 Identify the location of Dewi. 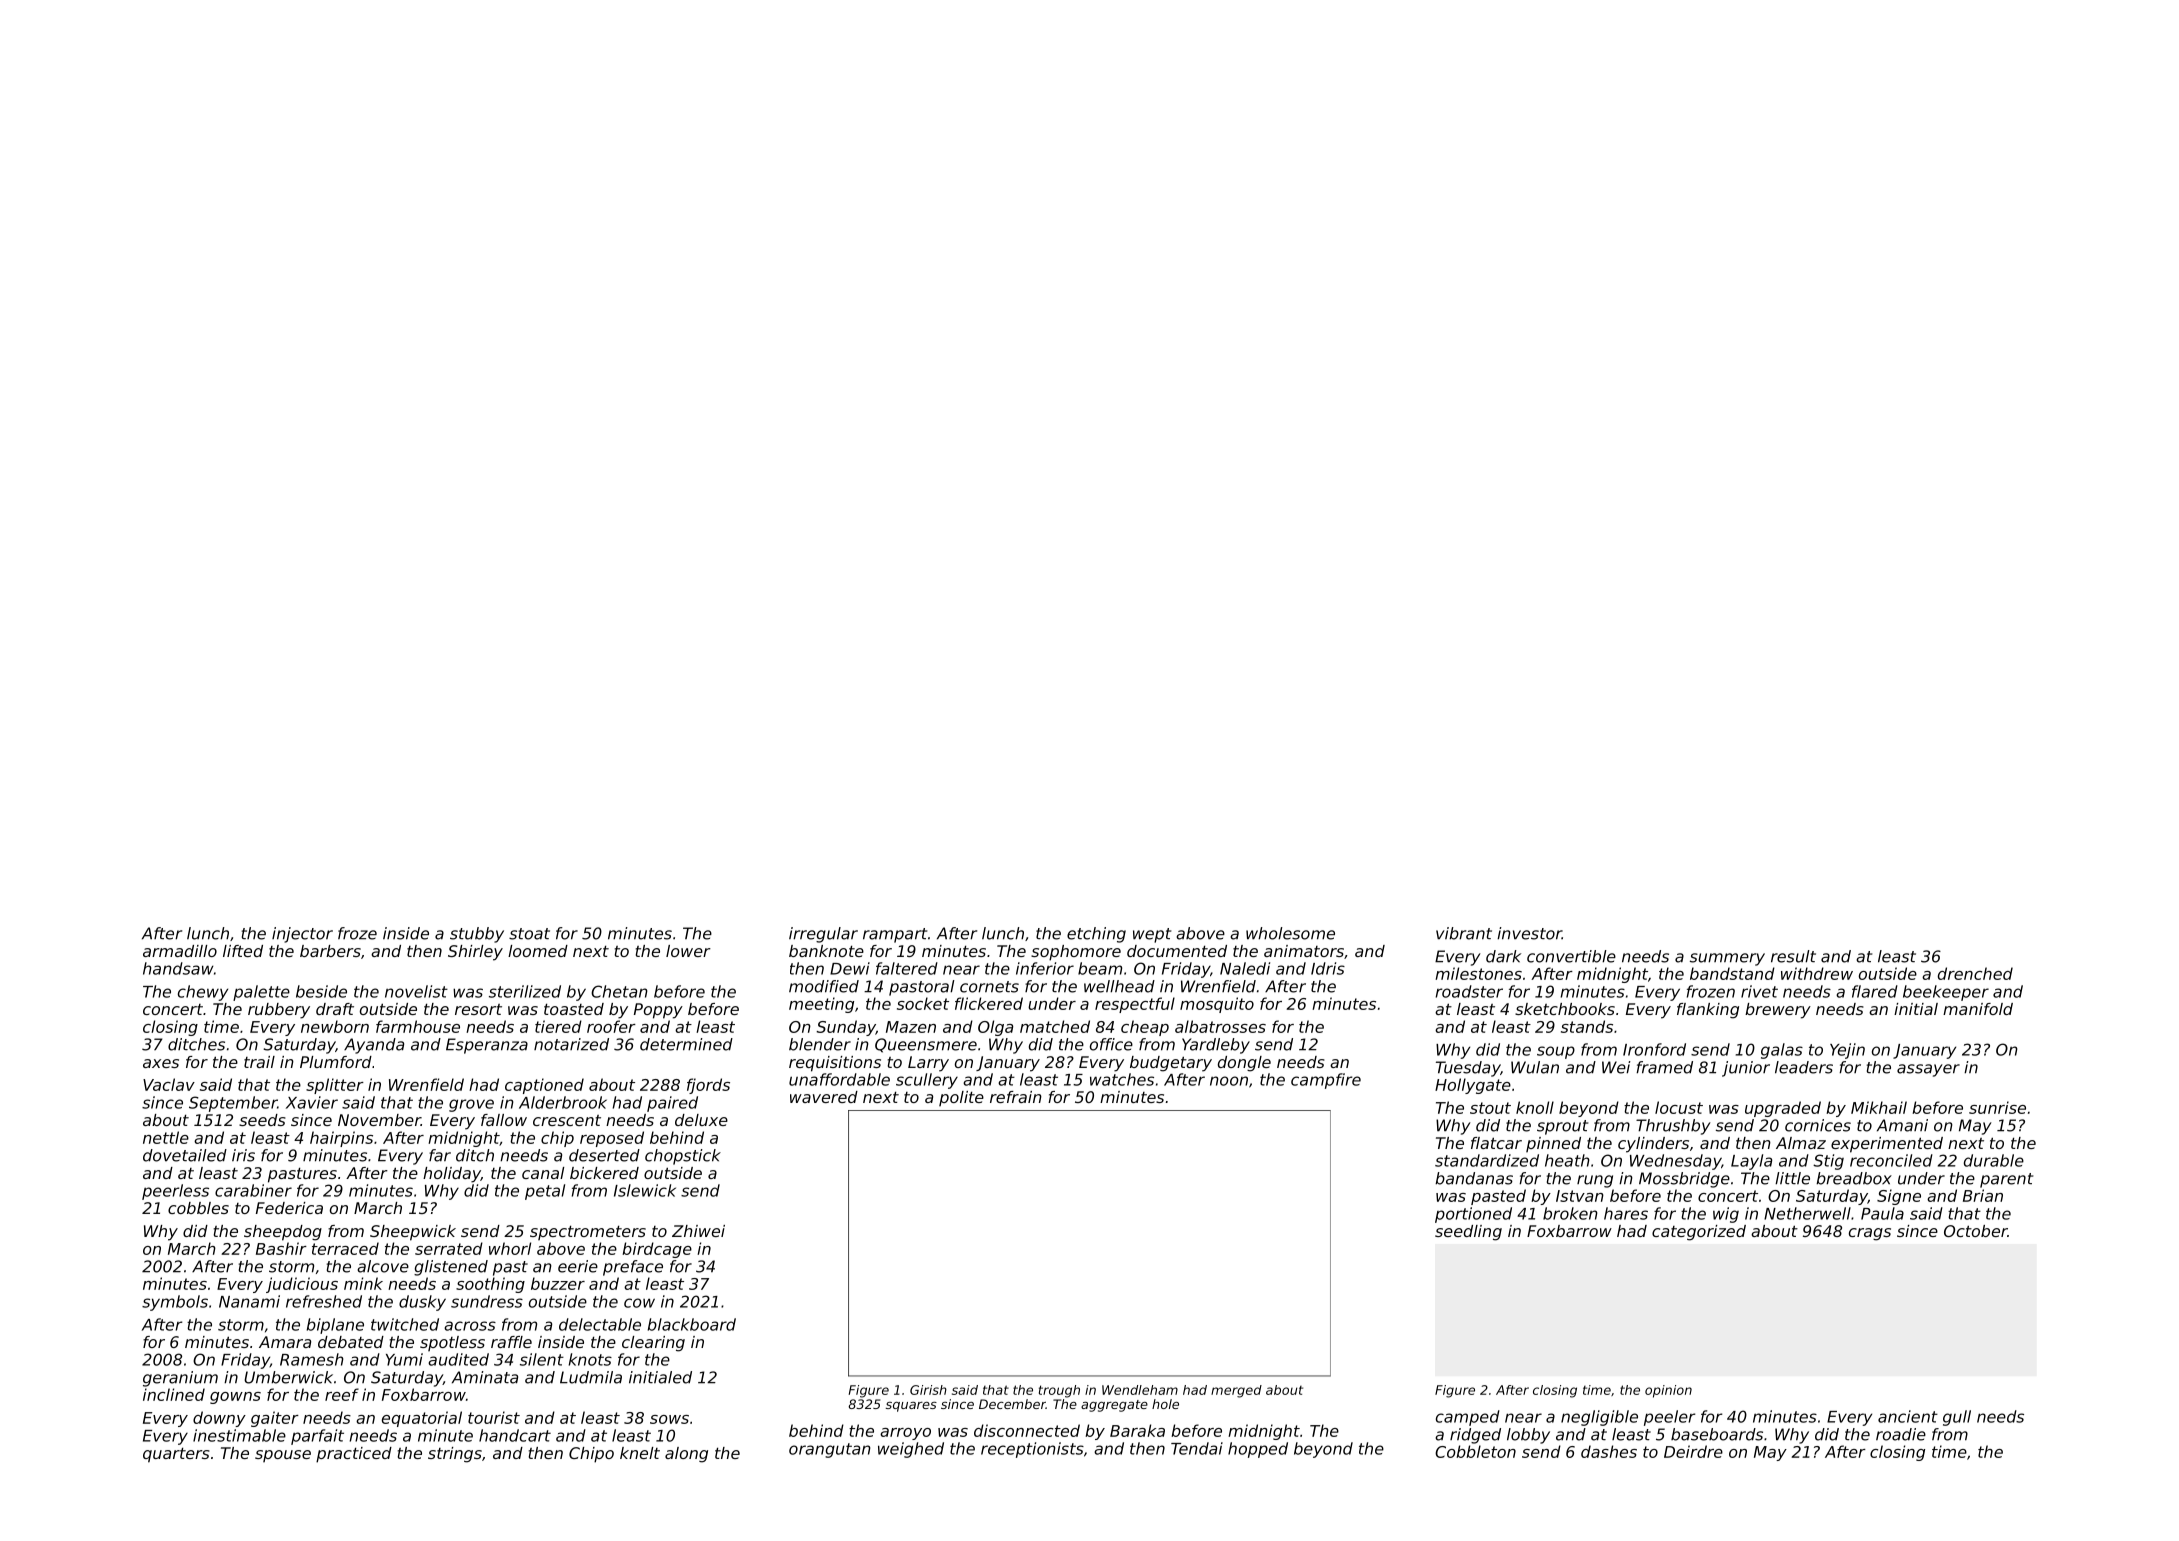
(850, 968).
